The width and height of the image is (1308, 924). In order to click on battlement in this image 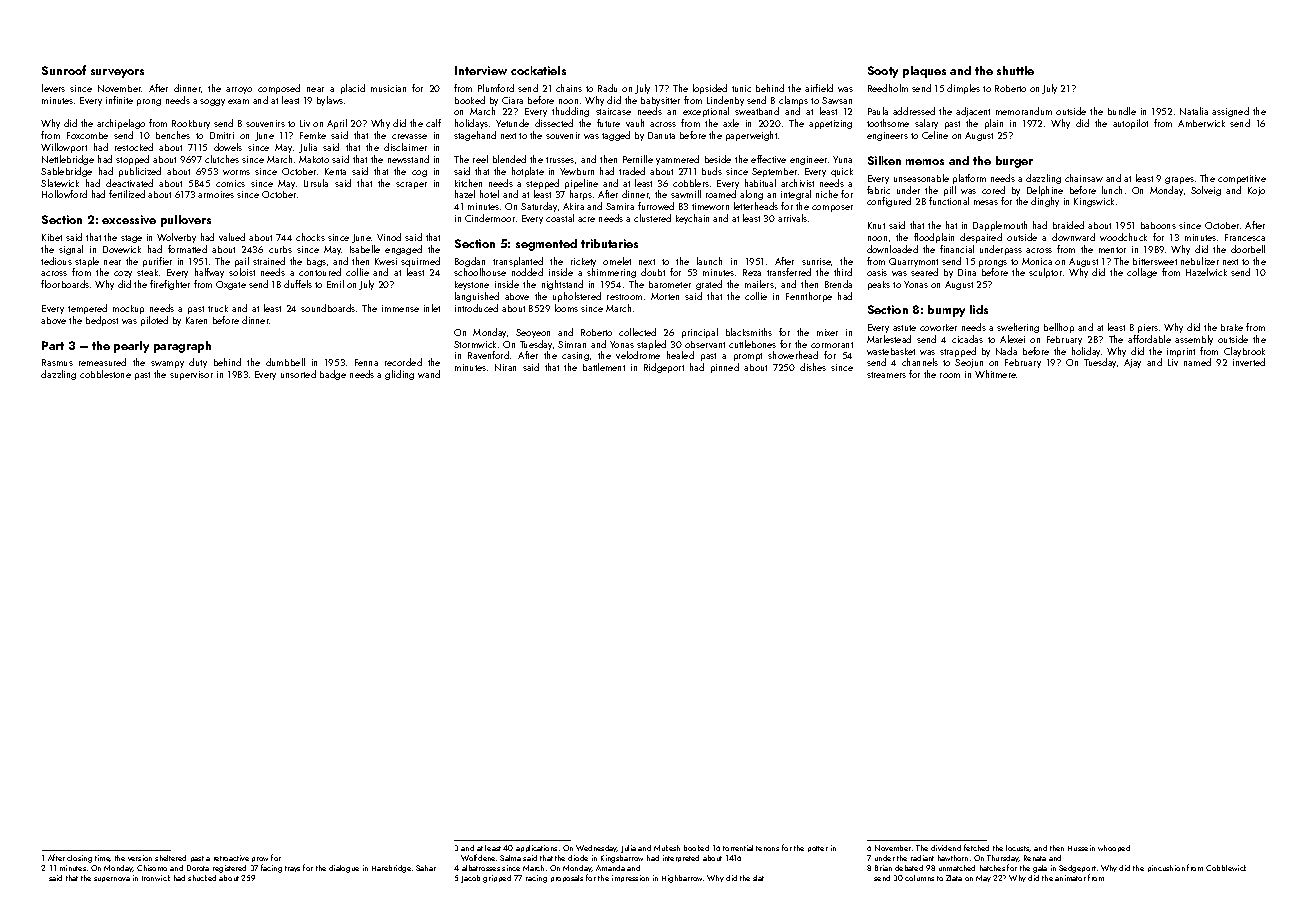, I will do `click(604, 367)`.
